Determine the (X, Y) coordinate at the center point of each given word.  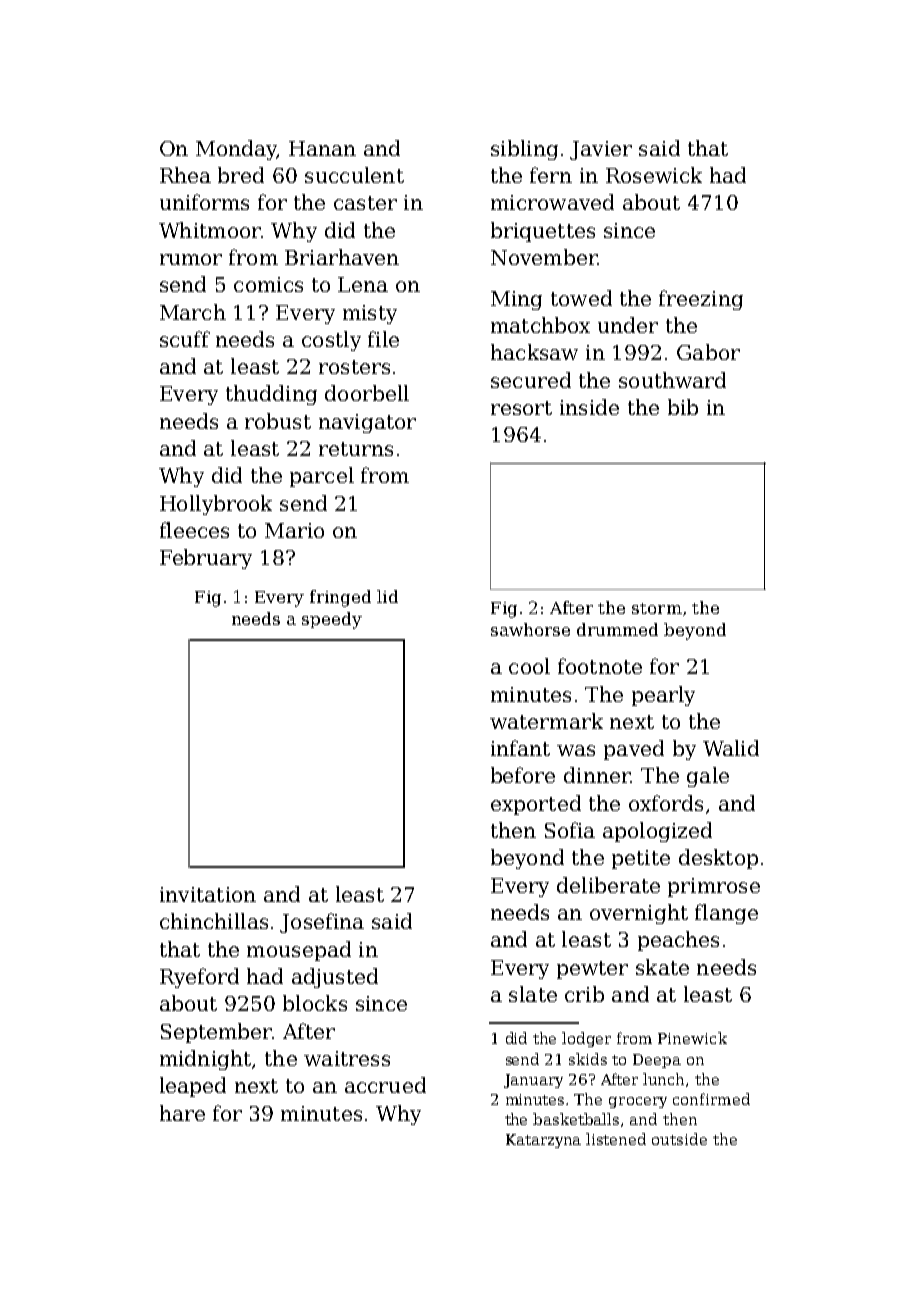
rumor (191, 259)
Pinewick (692, 1038)
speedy (332, 620)
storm (657, 608)
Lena (363, 284)
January (533, 1081)
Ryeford (199, 978)
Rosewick (654, 175)
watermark (546, 721)
